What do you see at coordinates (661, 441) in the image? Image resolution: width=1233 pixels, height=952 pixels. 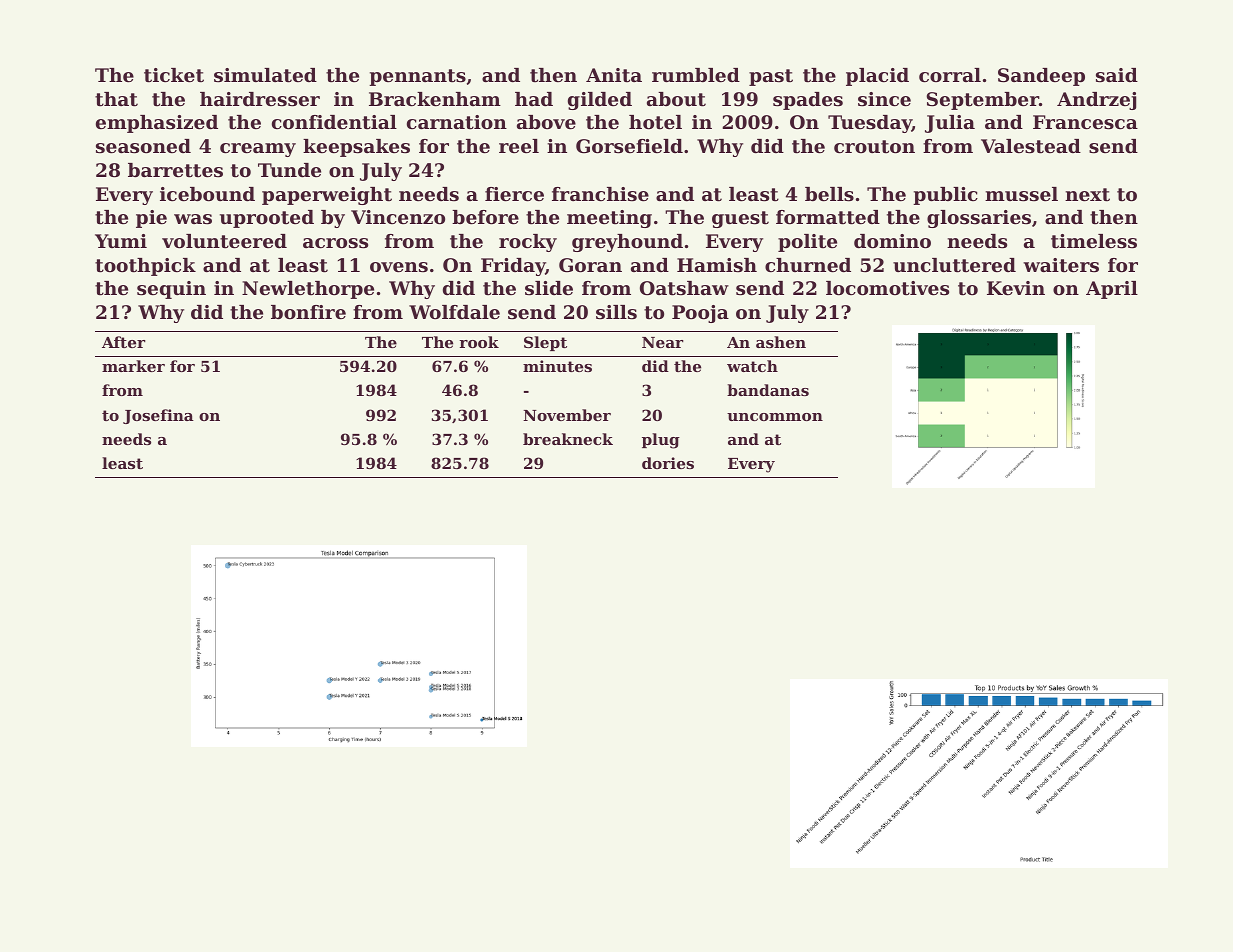 I see `plug` at bounding box center [661, 441].
